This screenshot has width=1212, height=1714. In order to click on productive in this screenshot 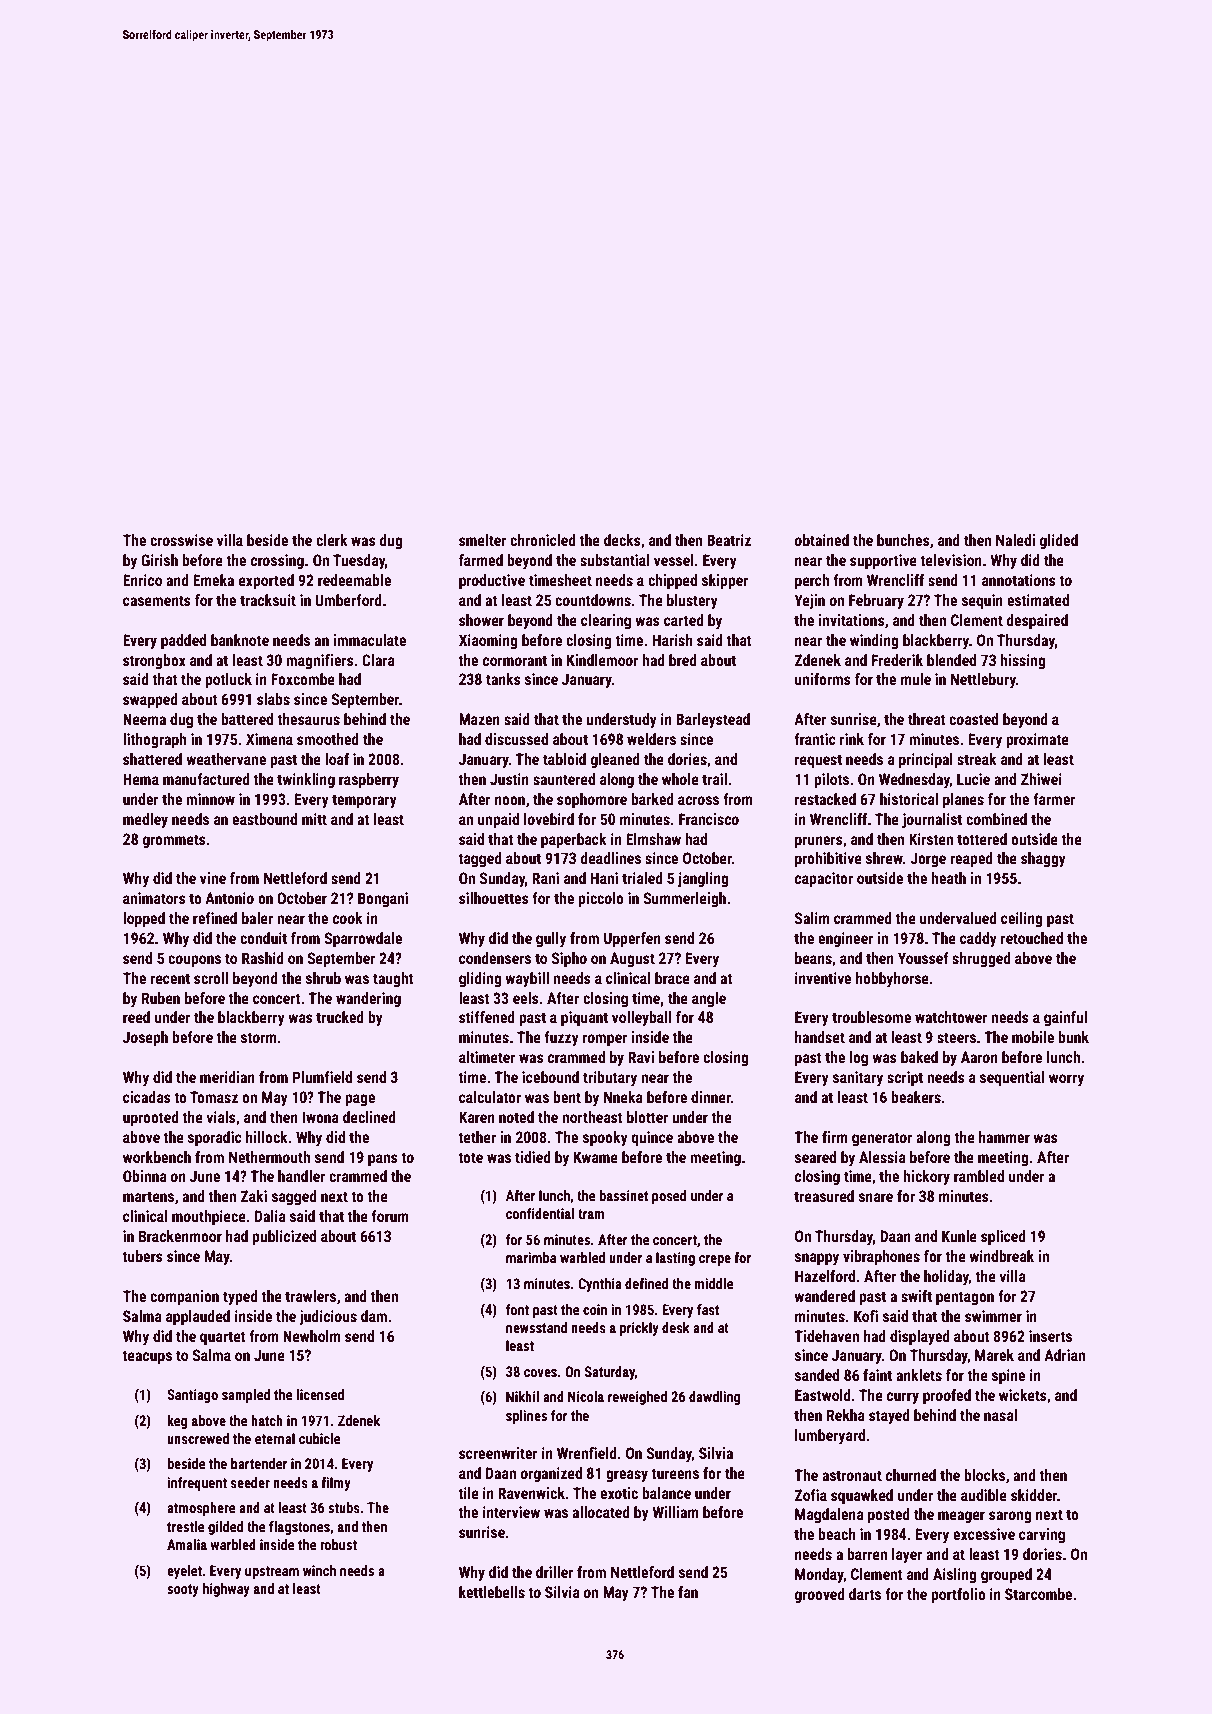, I will do `click(492, 581)`.
